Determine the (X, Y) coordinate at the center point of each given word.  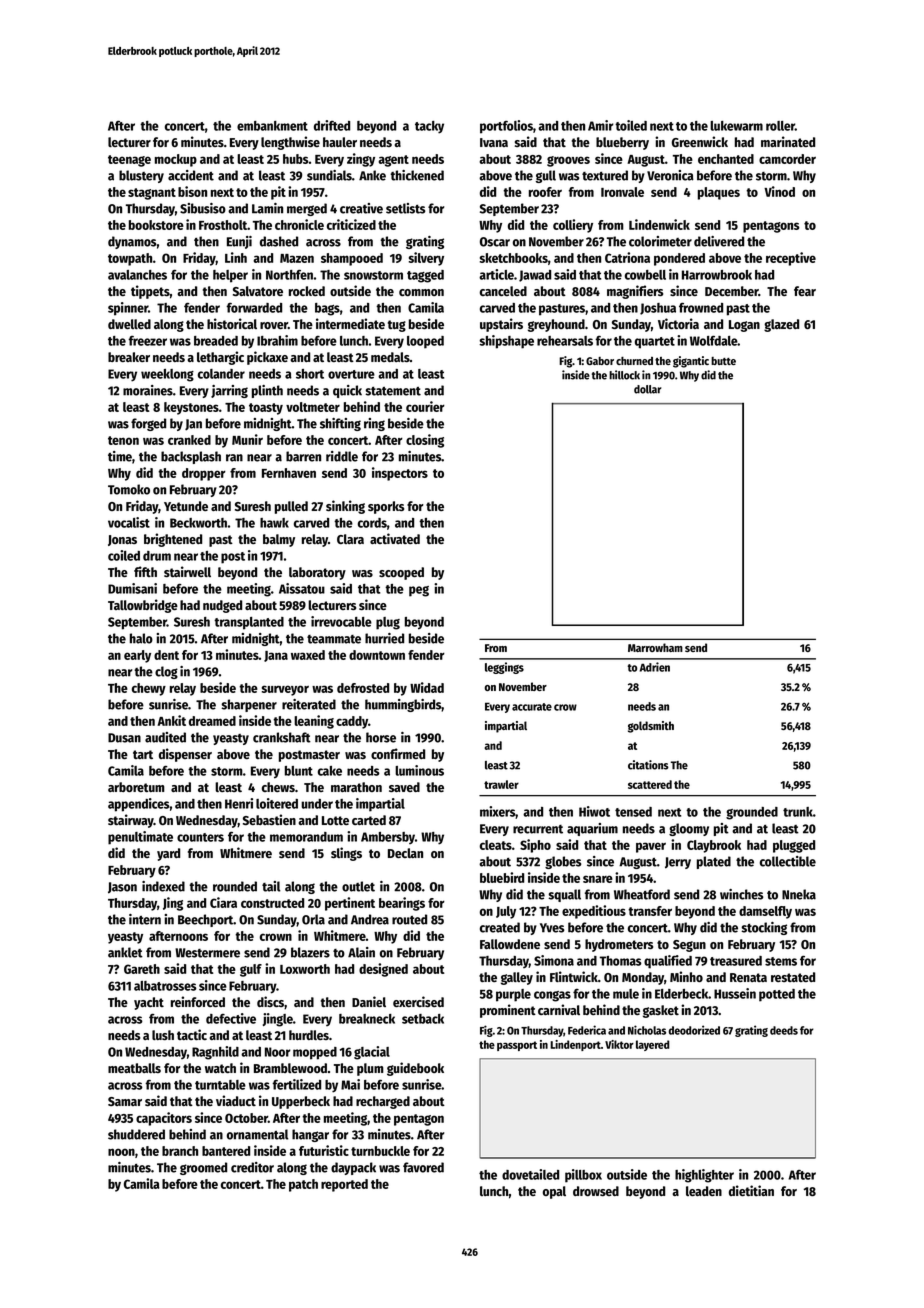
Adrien (655, 667)
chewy (149, 689)
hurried (384, 638)
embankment (272, 126)
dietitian (751, 1190)
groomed (203, 1168)
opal (554, 1192)
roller (780, 126)
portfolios (506, 127)
